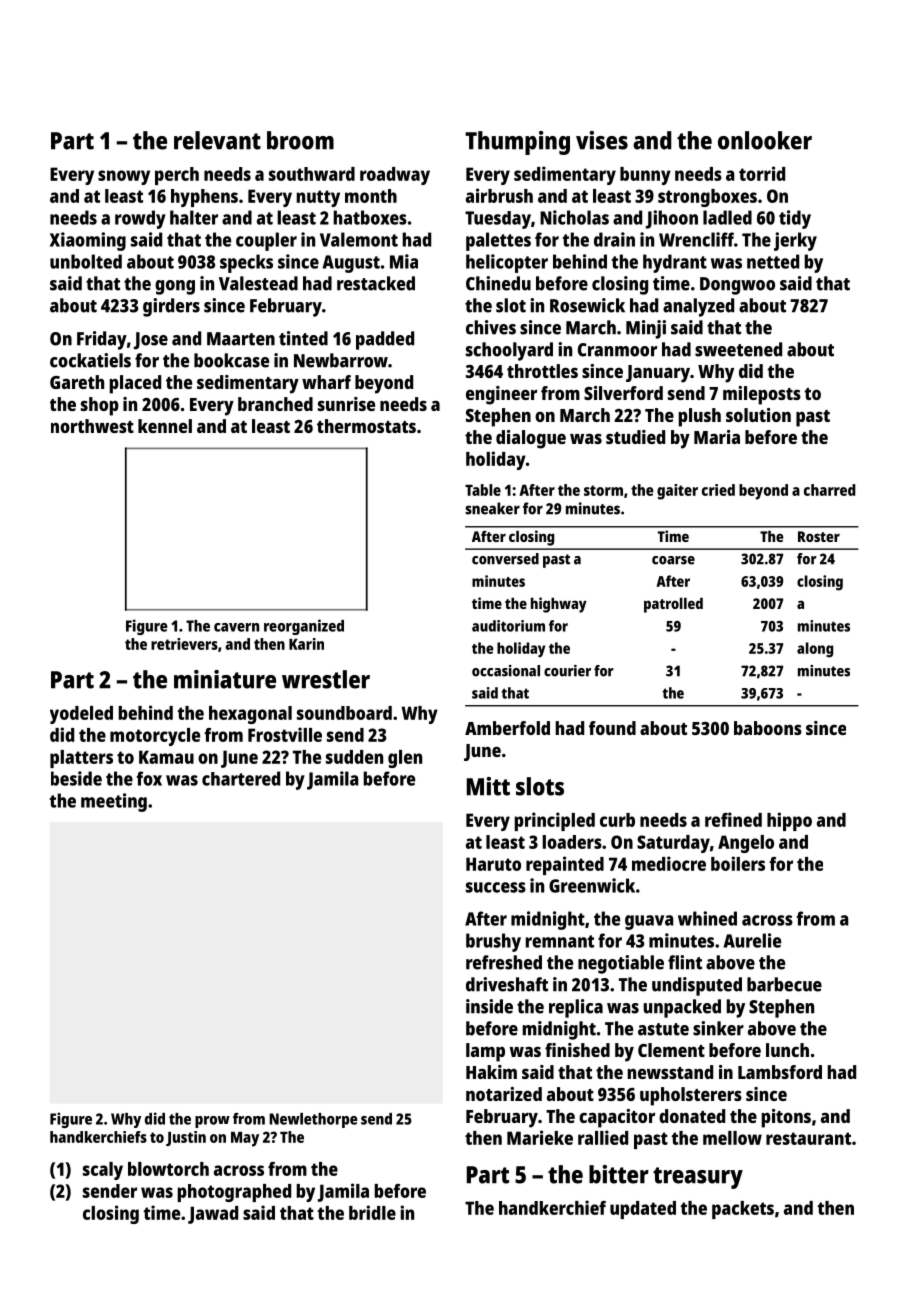  What do you see at coordinates (372, 1212) in the page?
I see `bridle` at bounding box center [372, 1212].
